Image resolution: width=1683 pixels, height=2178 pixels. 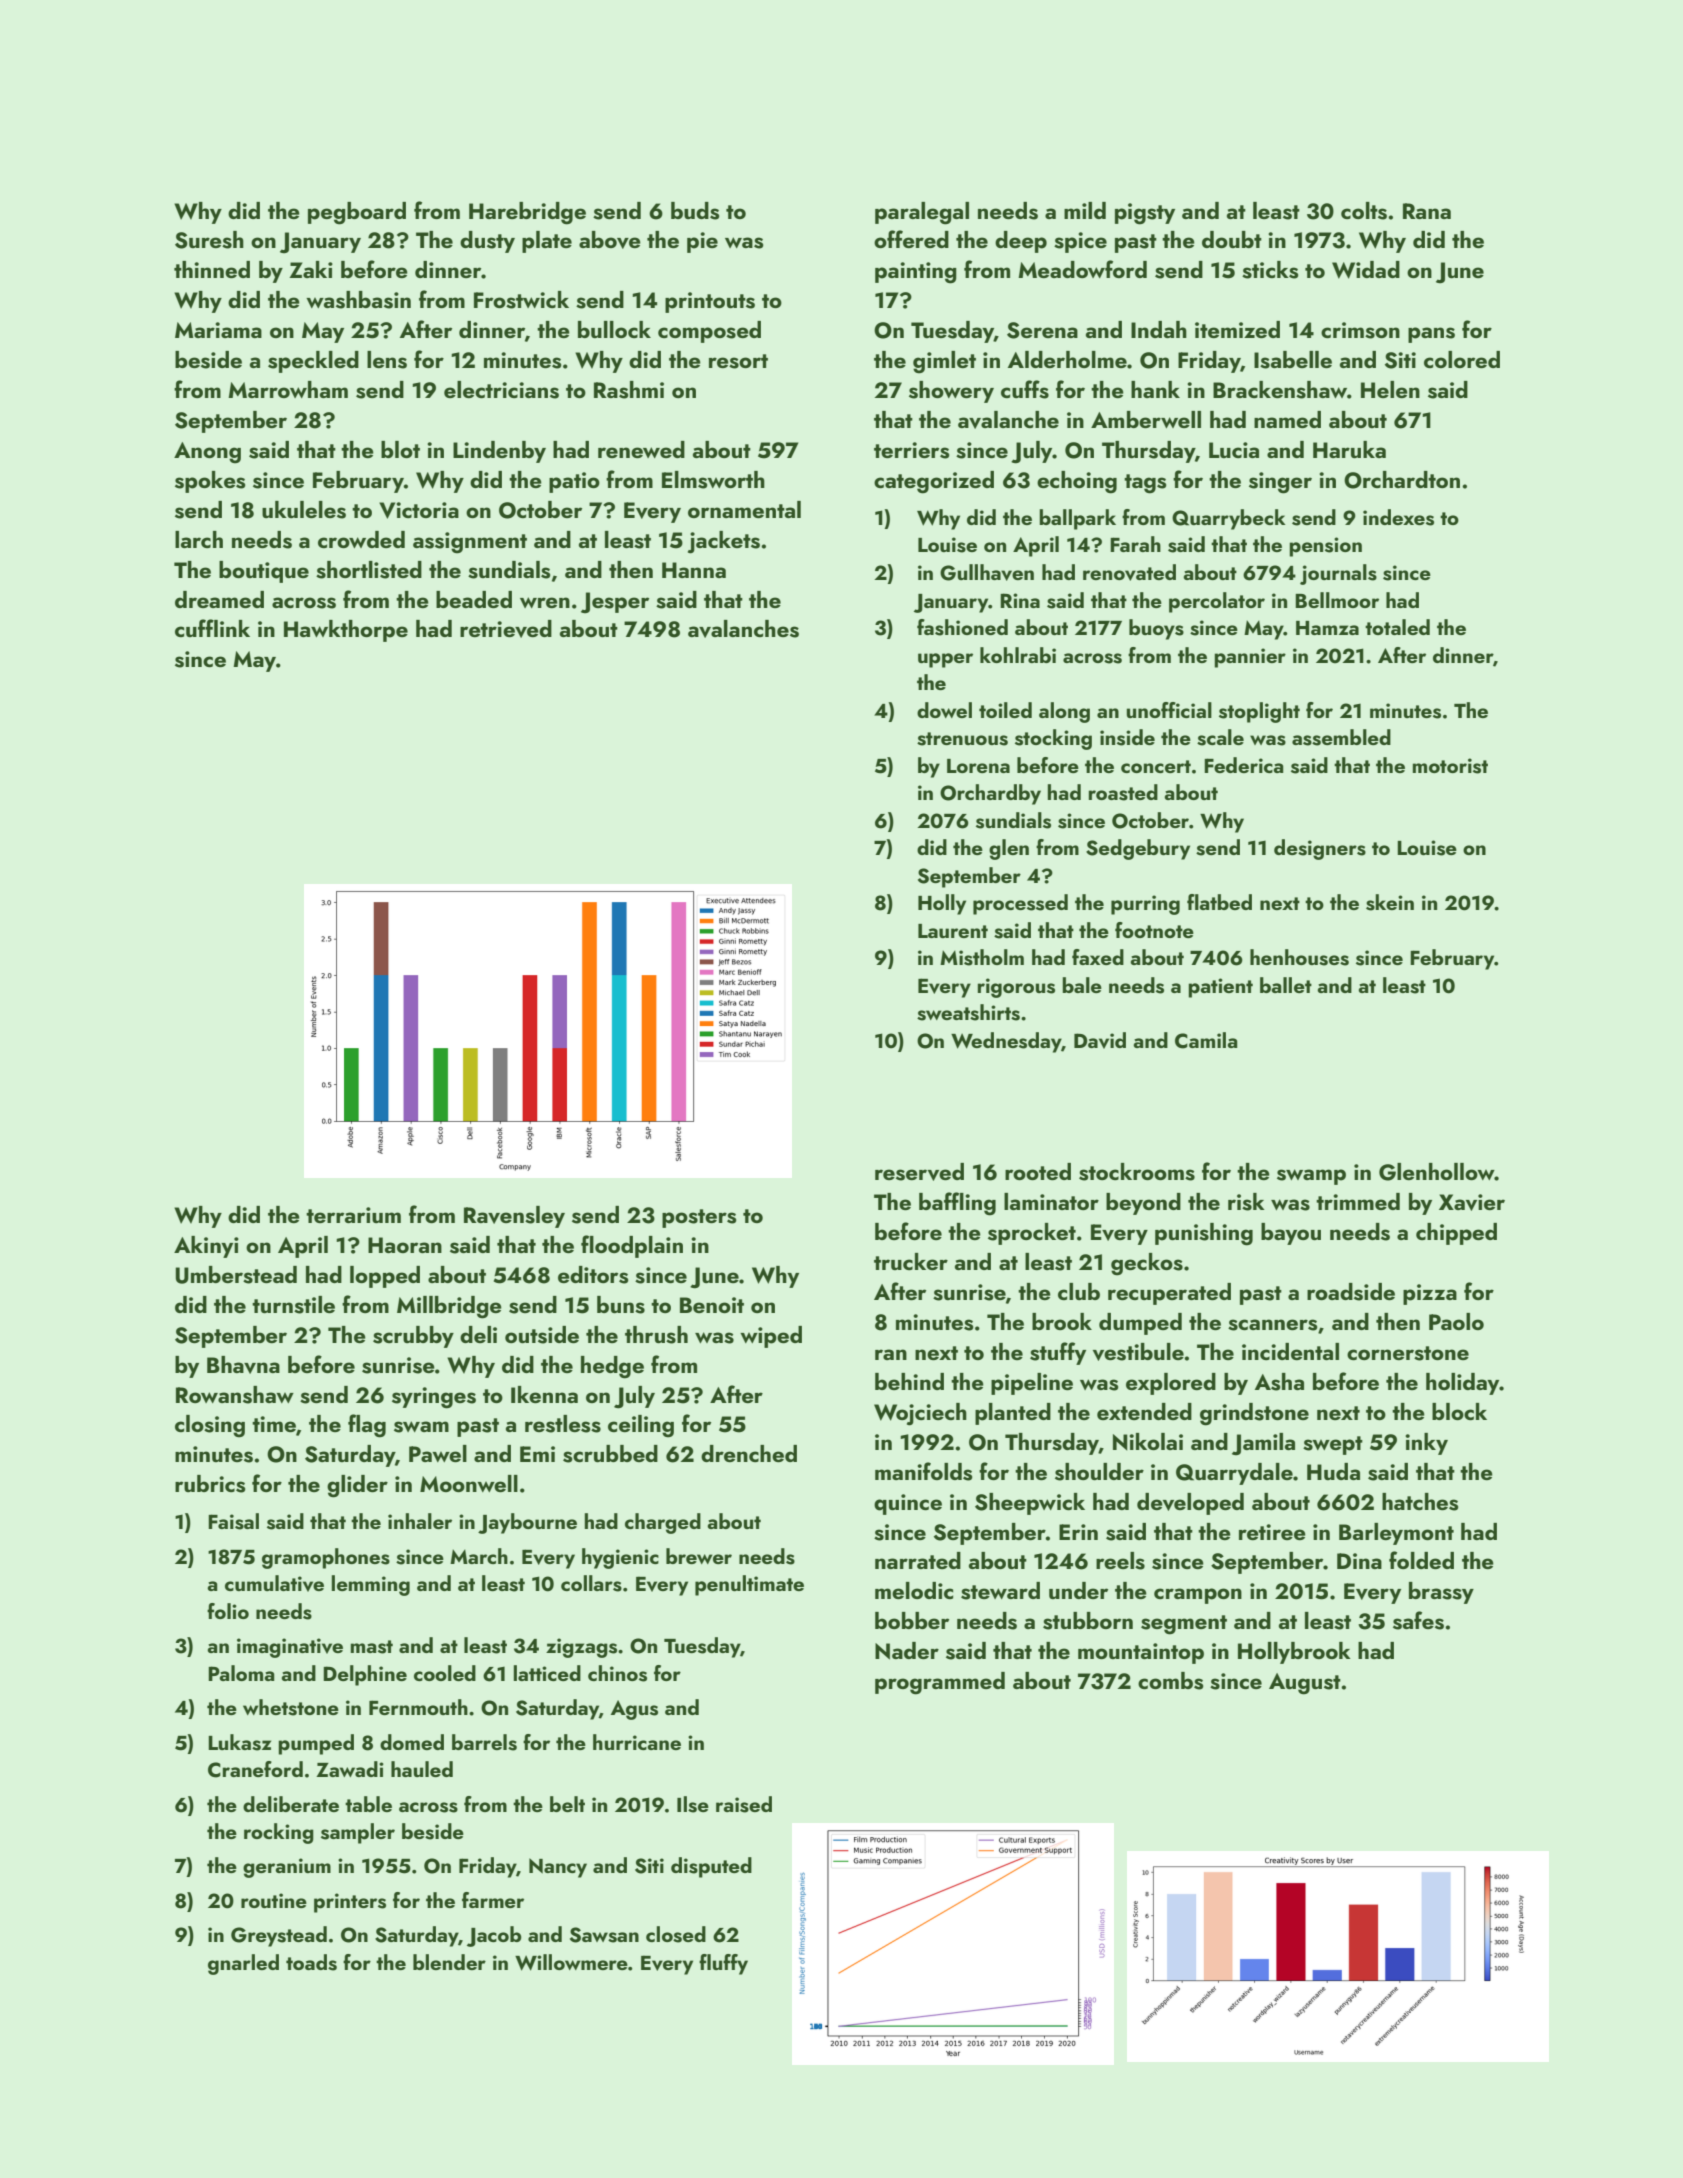 I want to click on closed, so click(x=676, y=1934).
